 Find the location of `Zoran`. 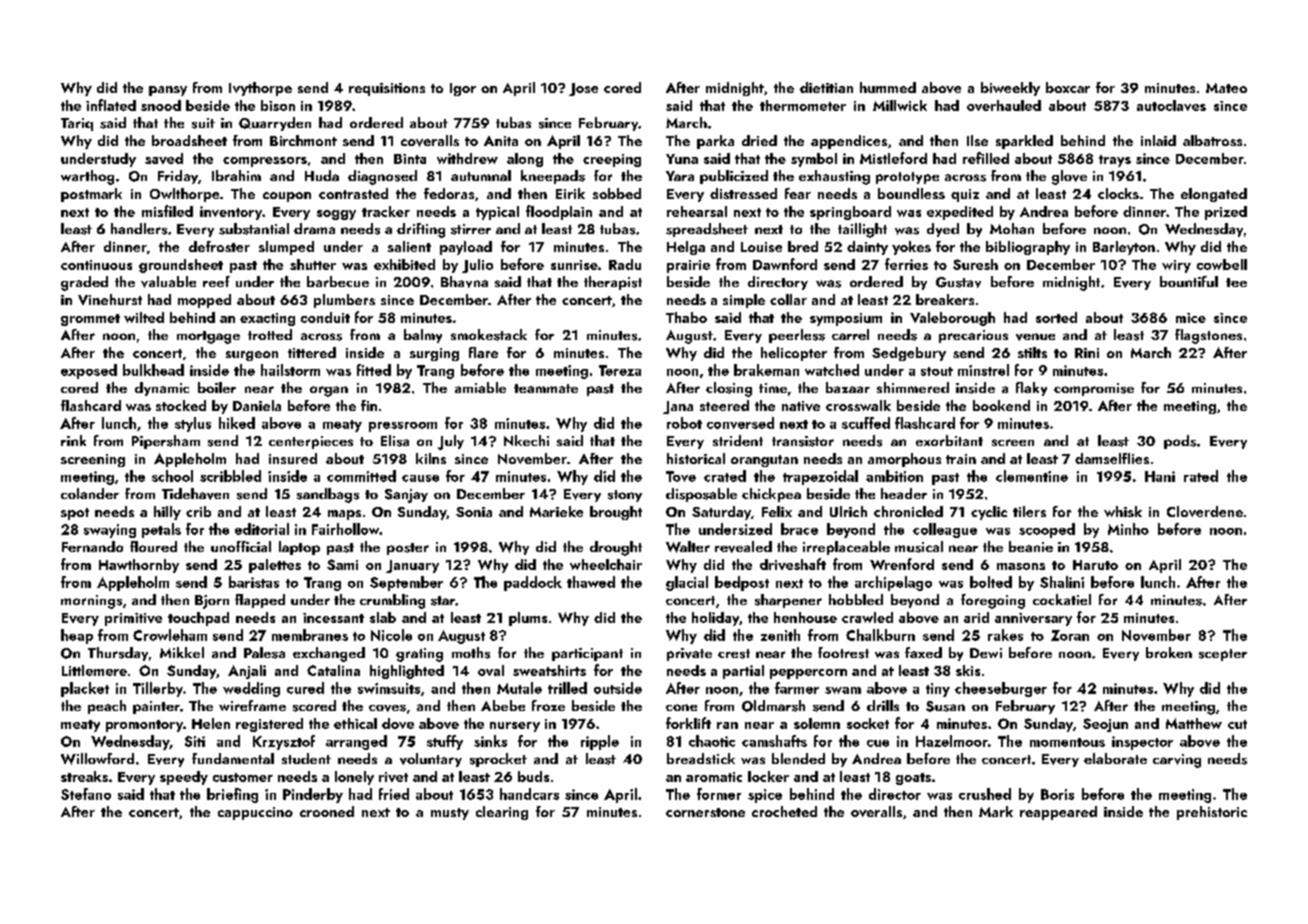

Zoran is located at coordinates (1070, 635).
